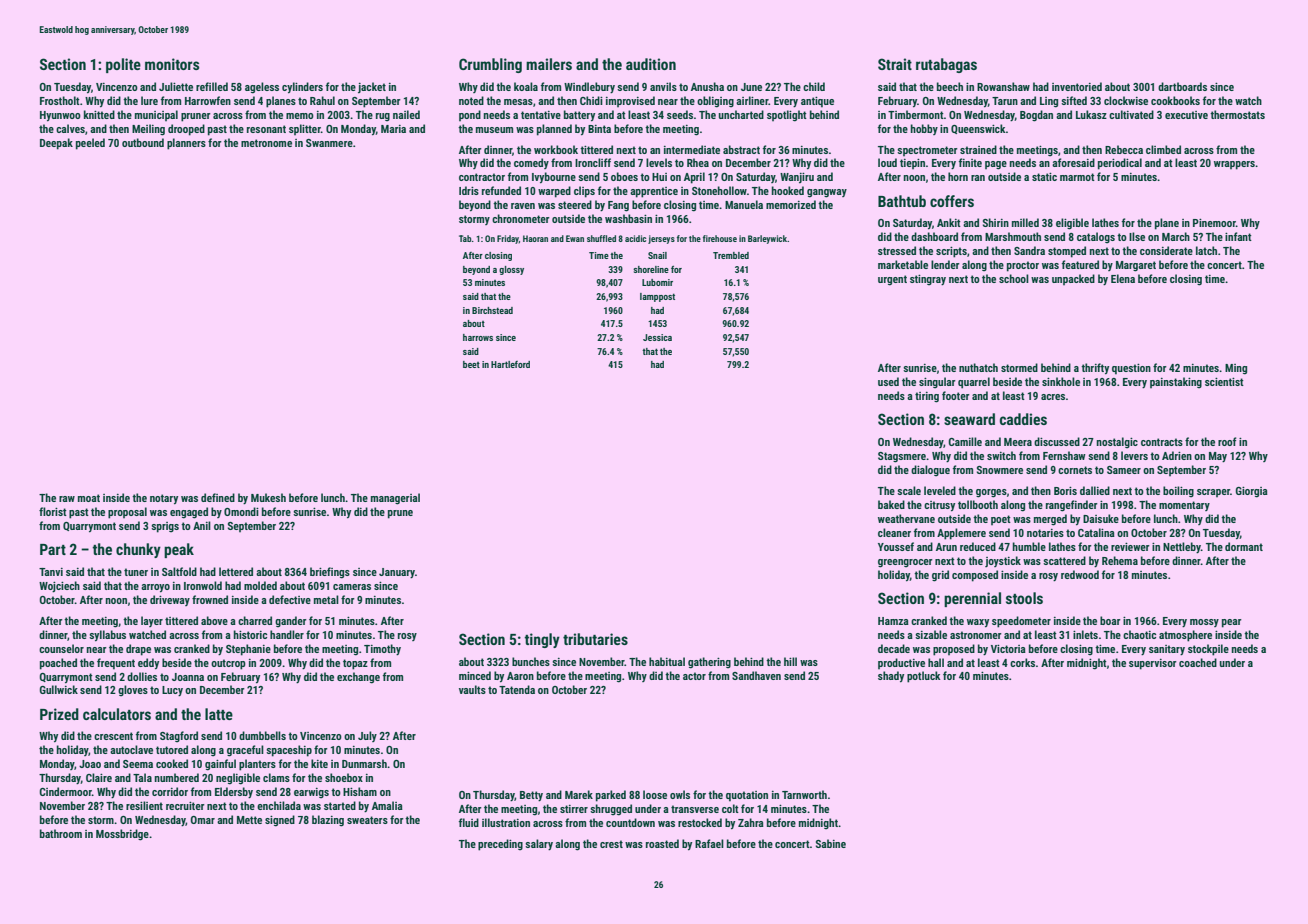 Image resolution: width=1308 pixels, height=924 pixels. Describe the element at coordinates (326, 599) in the image. I see `metal` at that location.
